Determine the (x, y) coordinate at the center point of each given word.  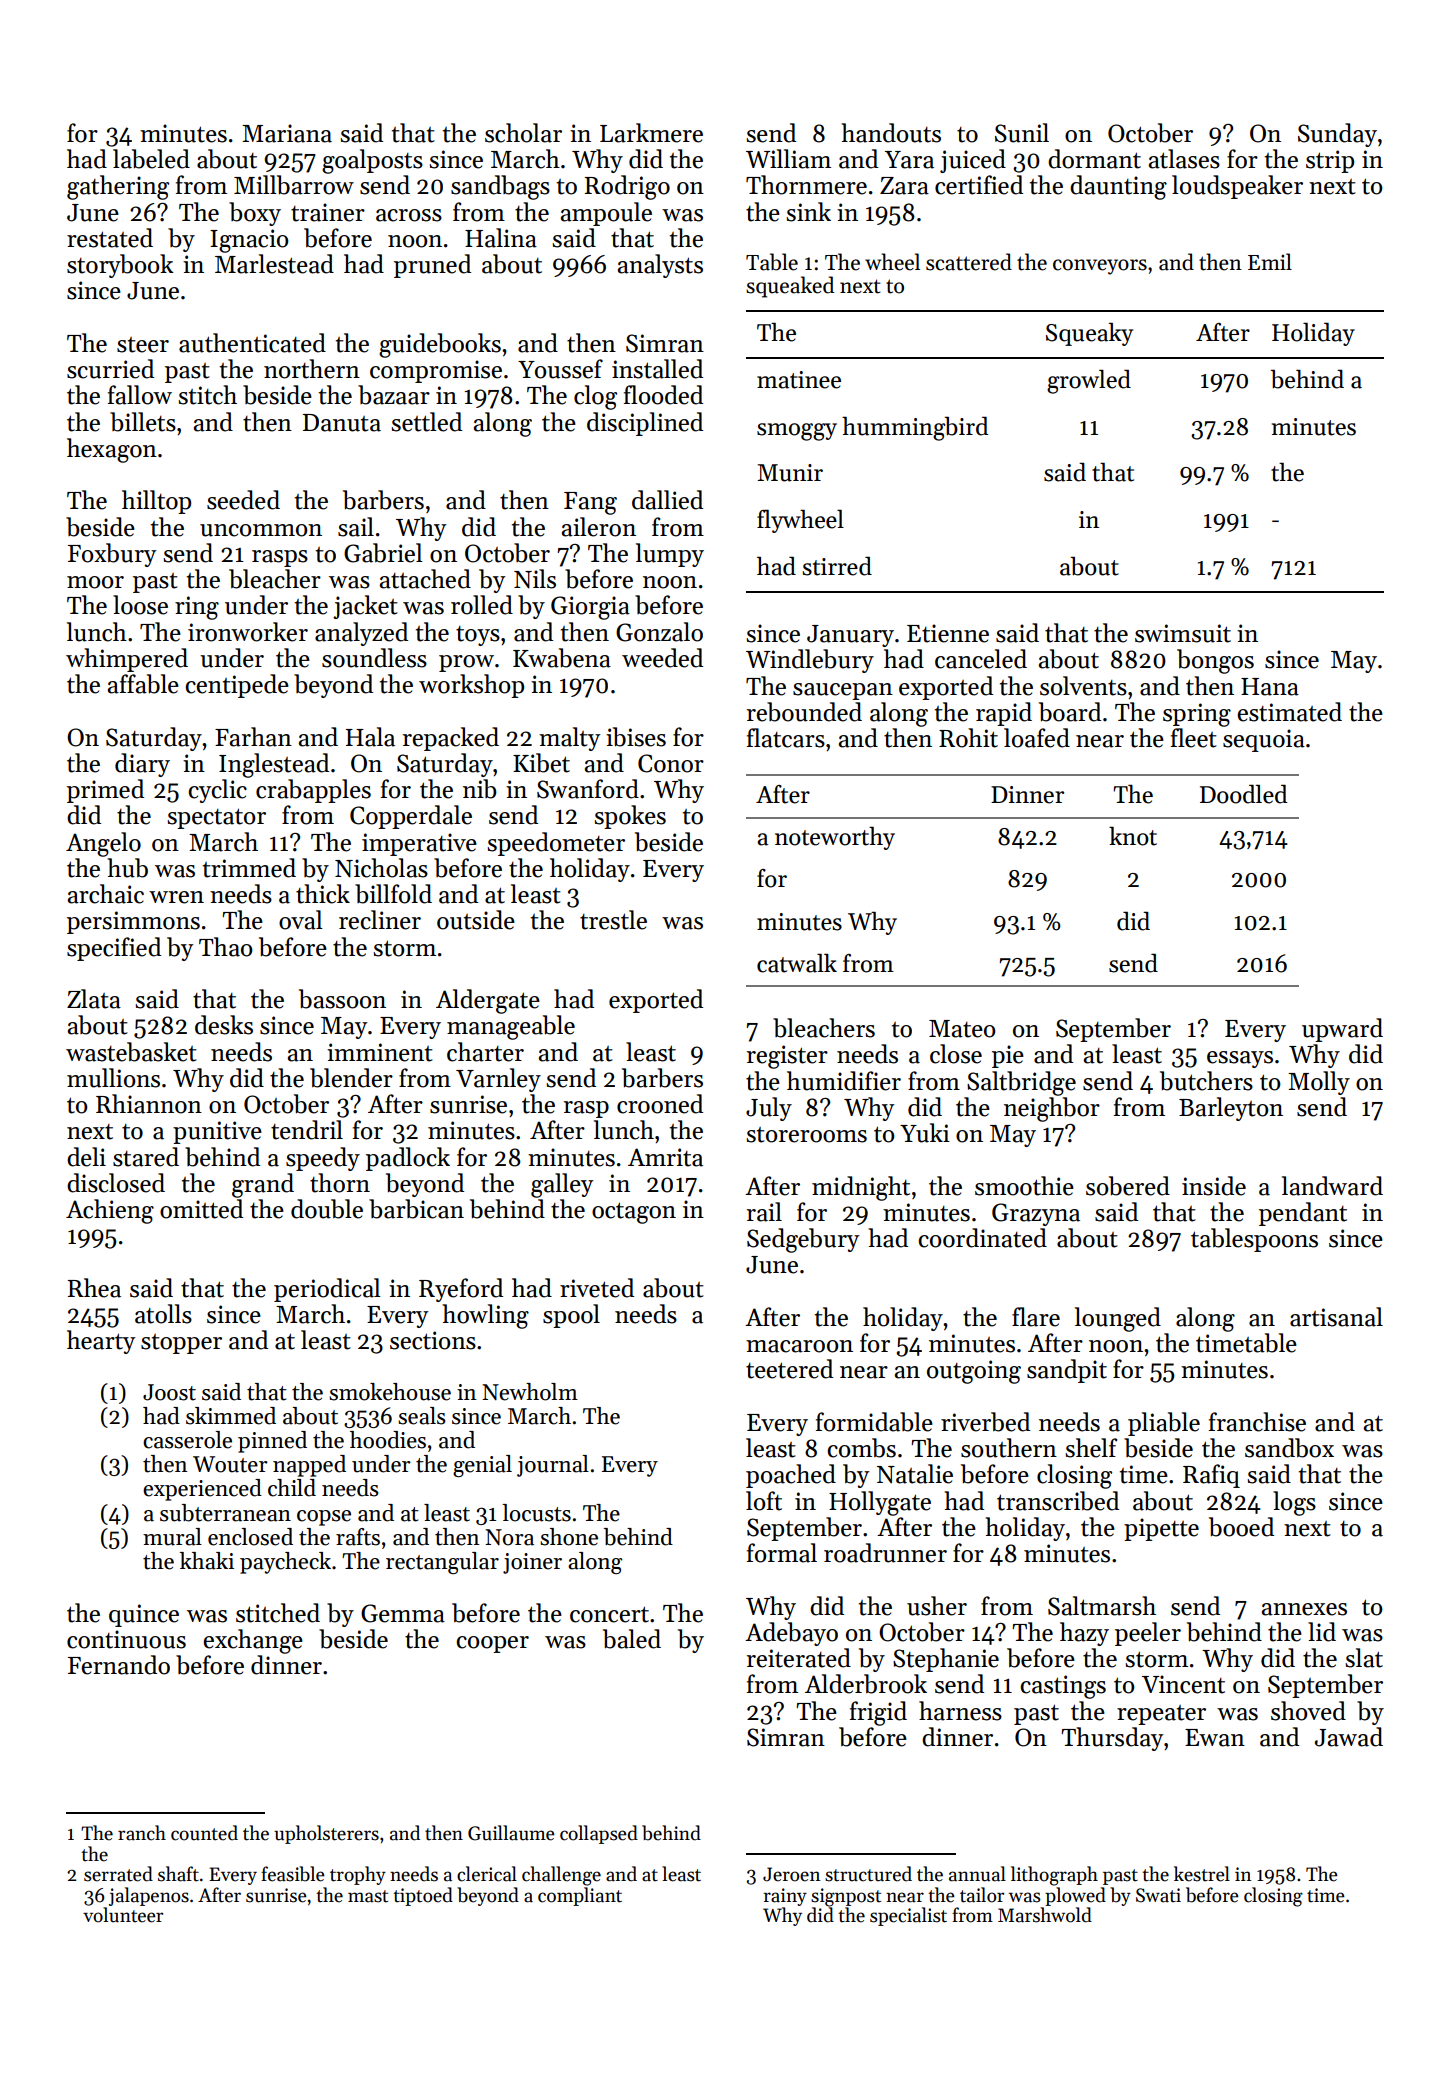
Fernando (119, 1665)
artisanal (1336, 1317)
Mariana (287, 133)
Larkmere (651, 133)
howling (485, 1316)
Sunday (1337, 135)
